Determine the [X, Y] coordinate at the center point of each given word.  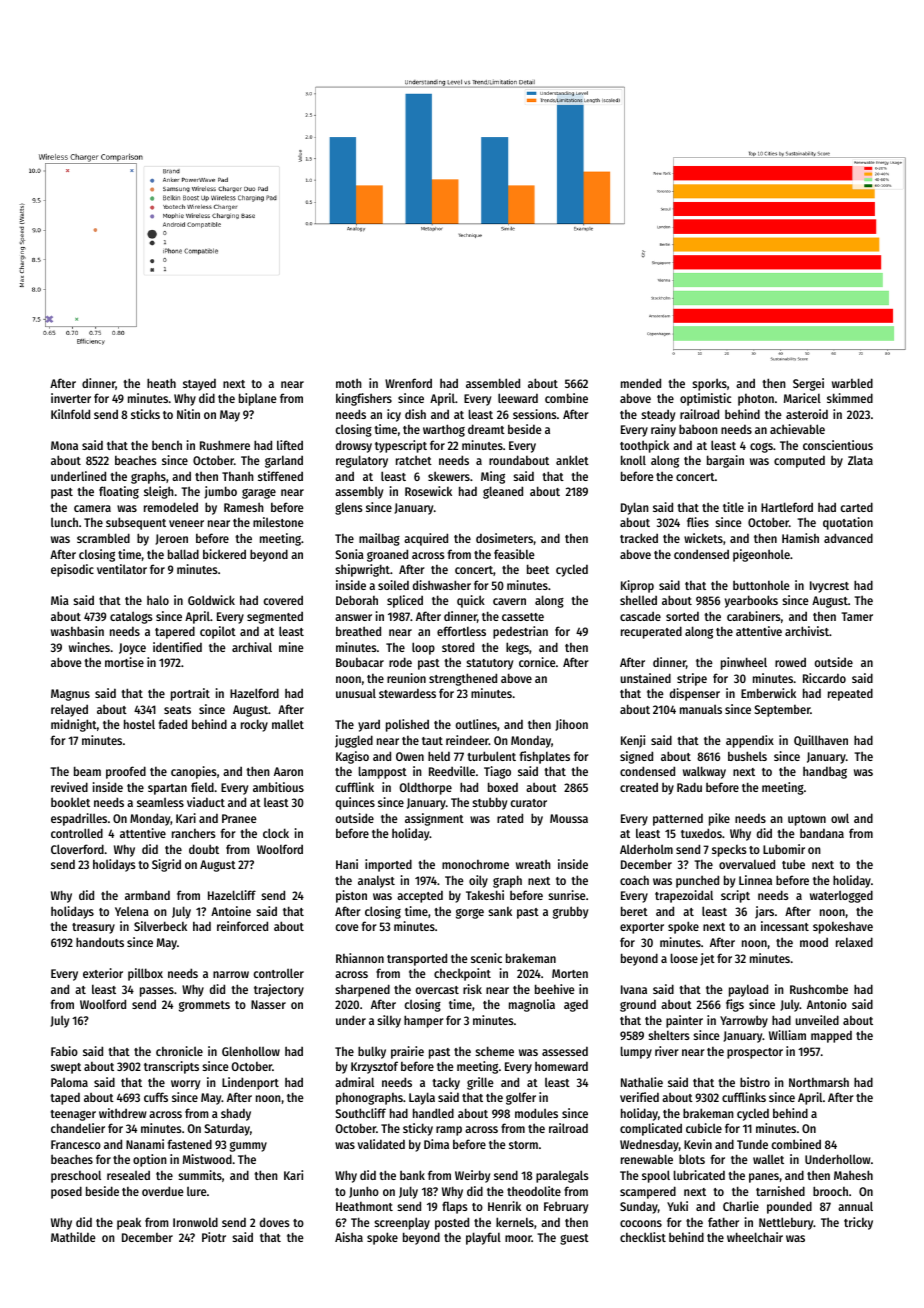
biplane [258, 399]
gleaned [503, 492]
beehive [555, 989]
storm [523, 1145]
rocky [254, 725]
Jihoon [571, 725]
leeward [518, 398]
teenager [73, 1115]
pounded [789, 1207]
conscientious [838, 445]
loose [684, 958]
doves [275, 1222]
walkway [704, 772]
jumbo [220, 492]
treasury [93, 928]
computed [799, 461]
